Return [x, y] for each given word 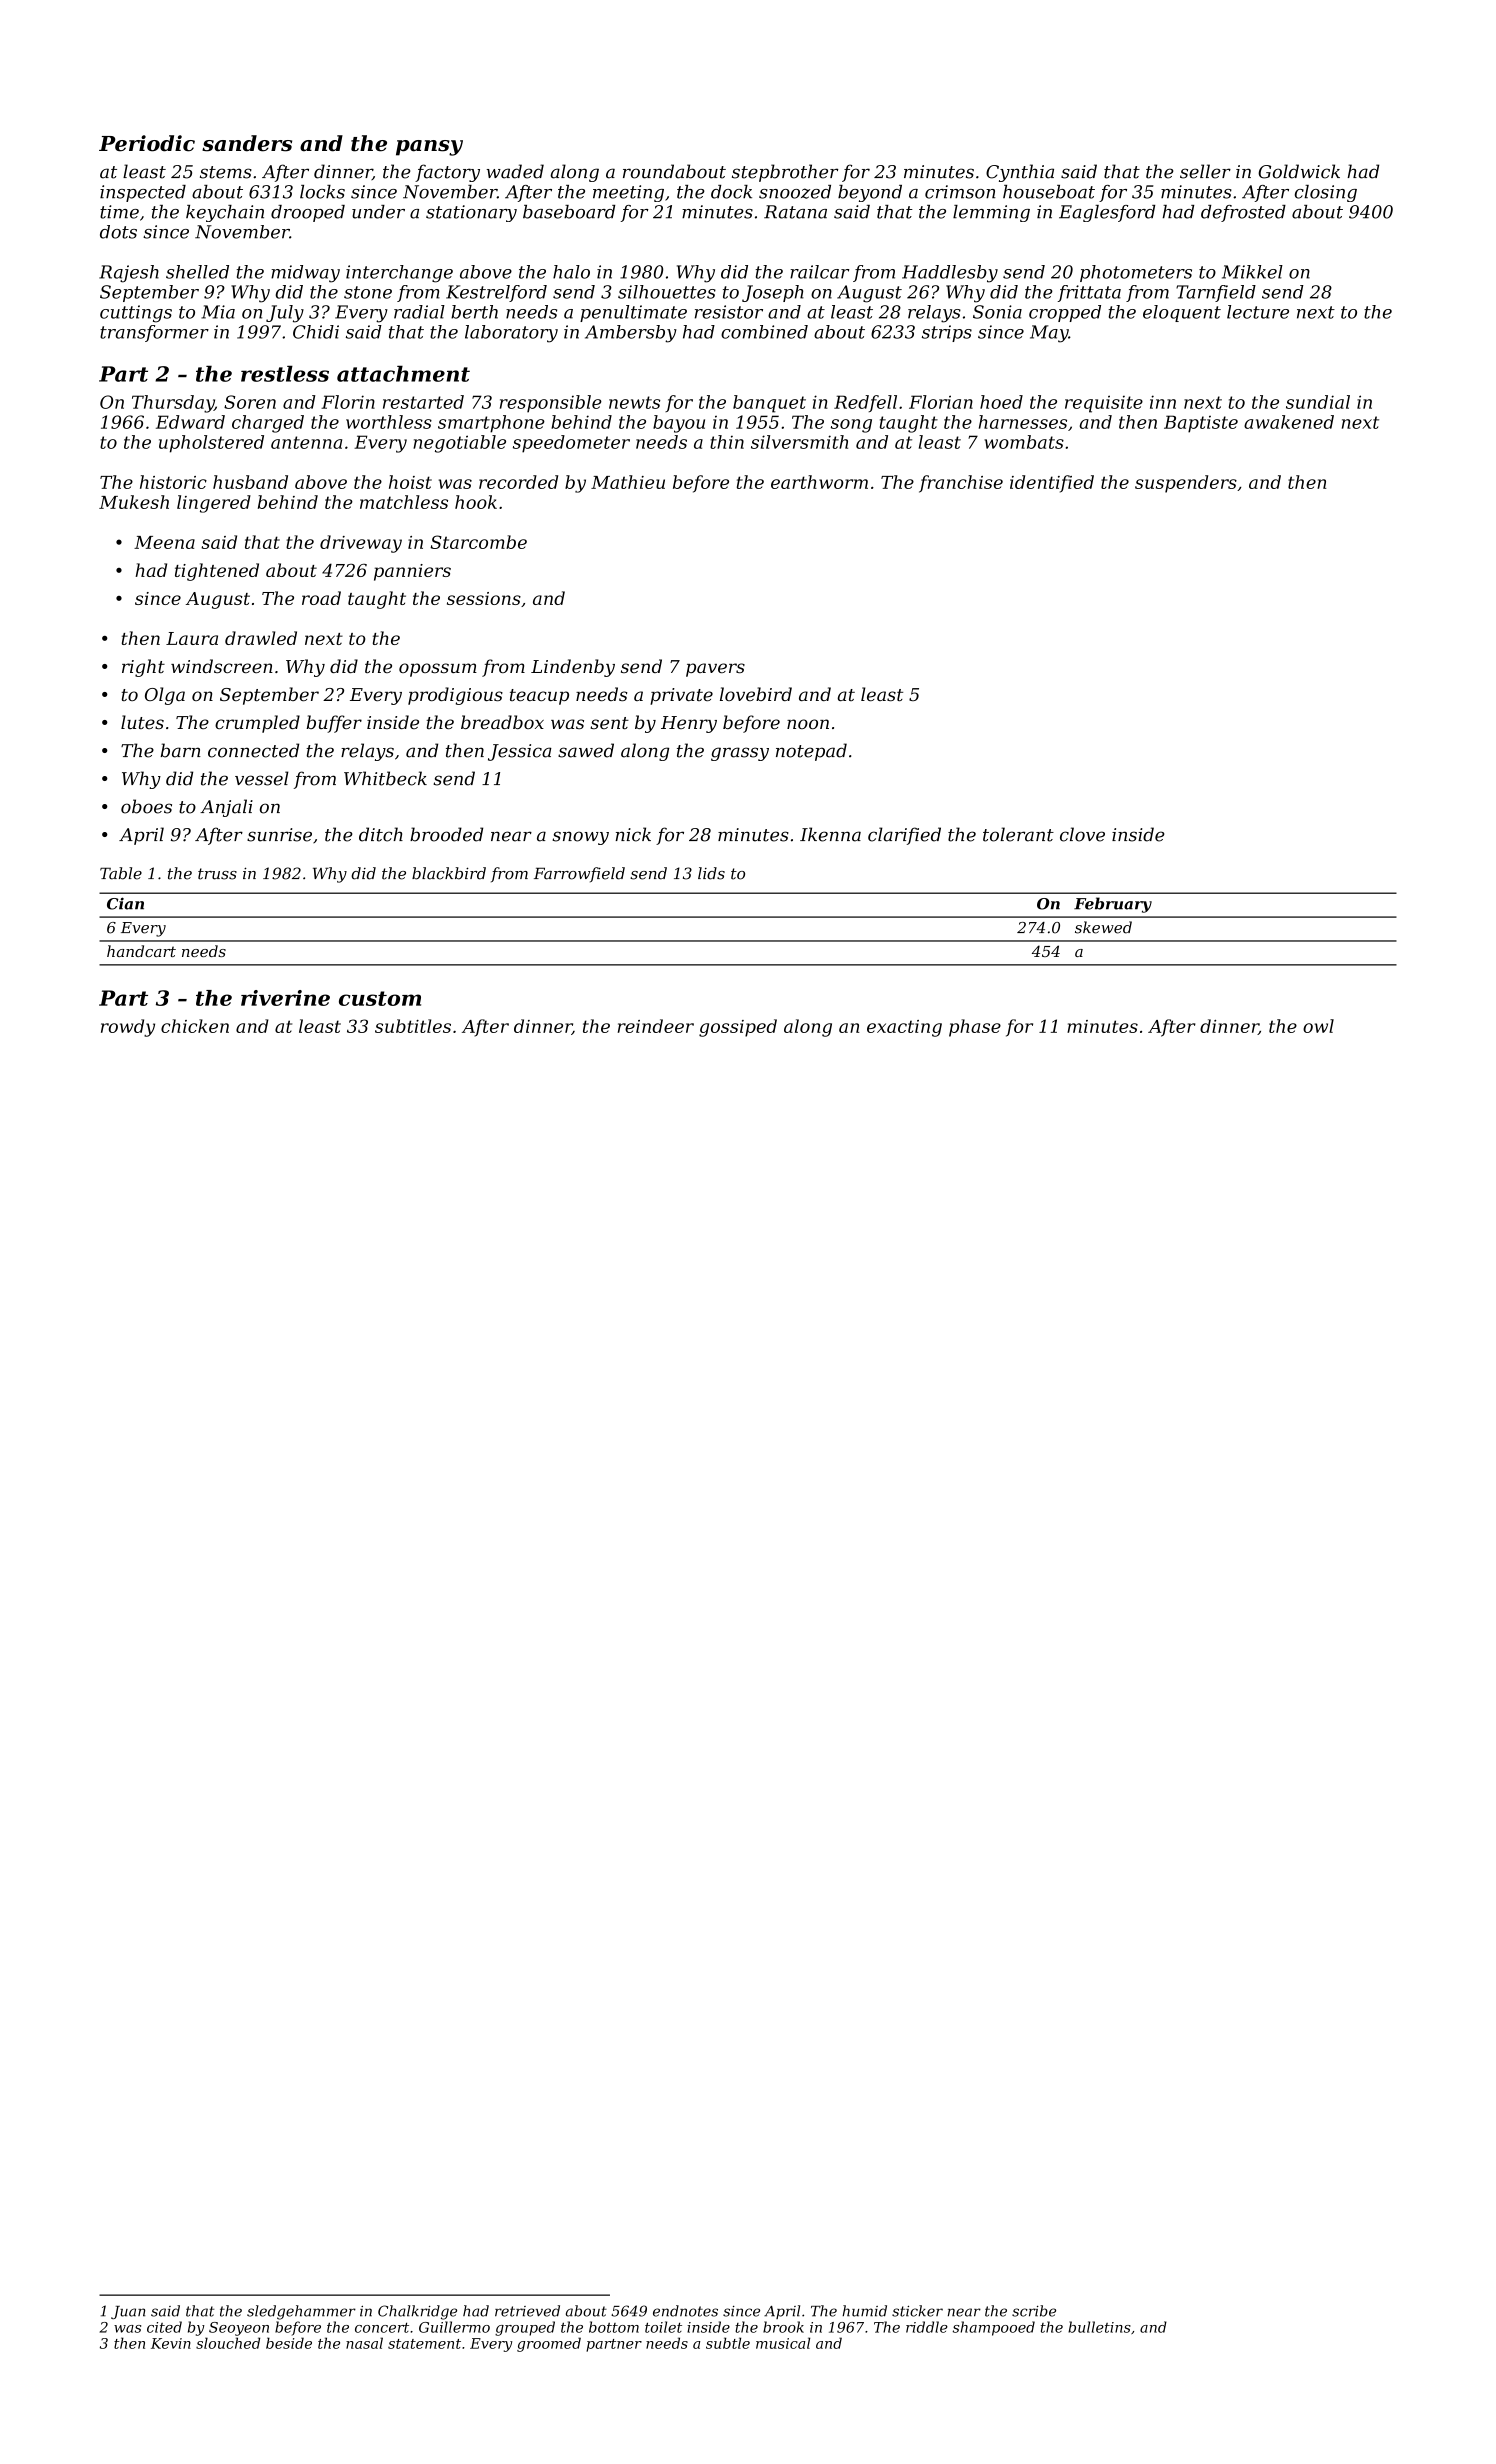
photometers [1136, 273]
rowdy [128, 1028]
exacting [904, 1028]
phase [975, 1028]
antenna [306, 442]
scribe [1034, 2311]
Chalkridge [417, 2312]
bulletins [1099, 2327]
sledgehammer [301, 2312]
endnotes [685, 2311]
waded [515, 171]
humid [864, 2311]
